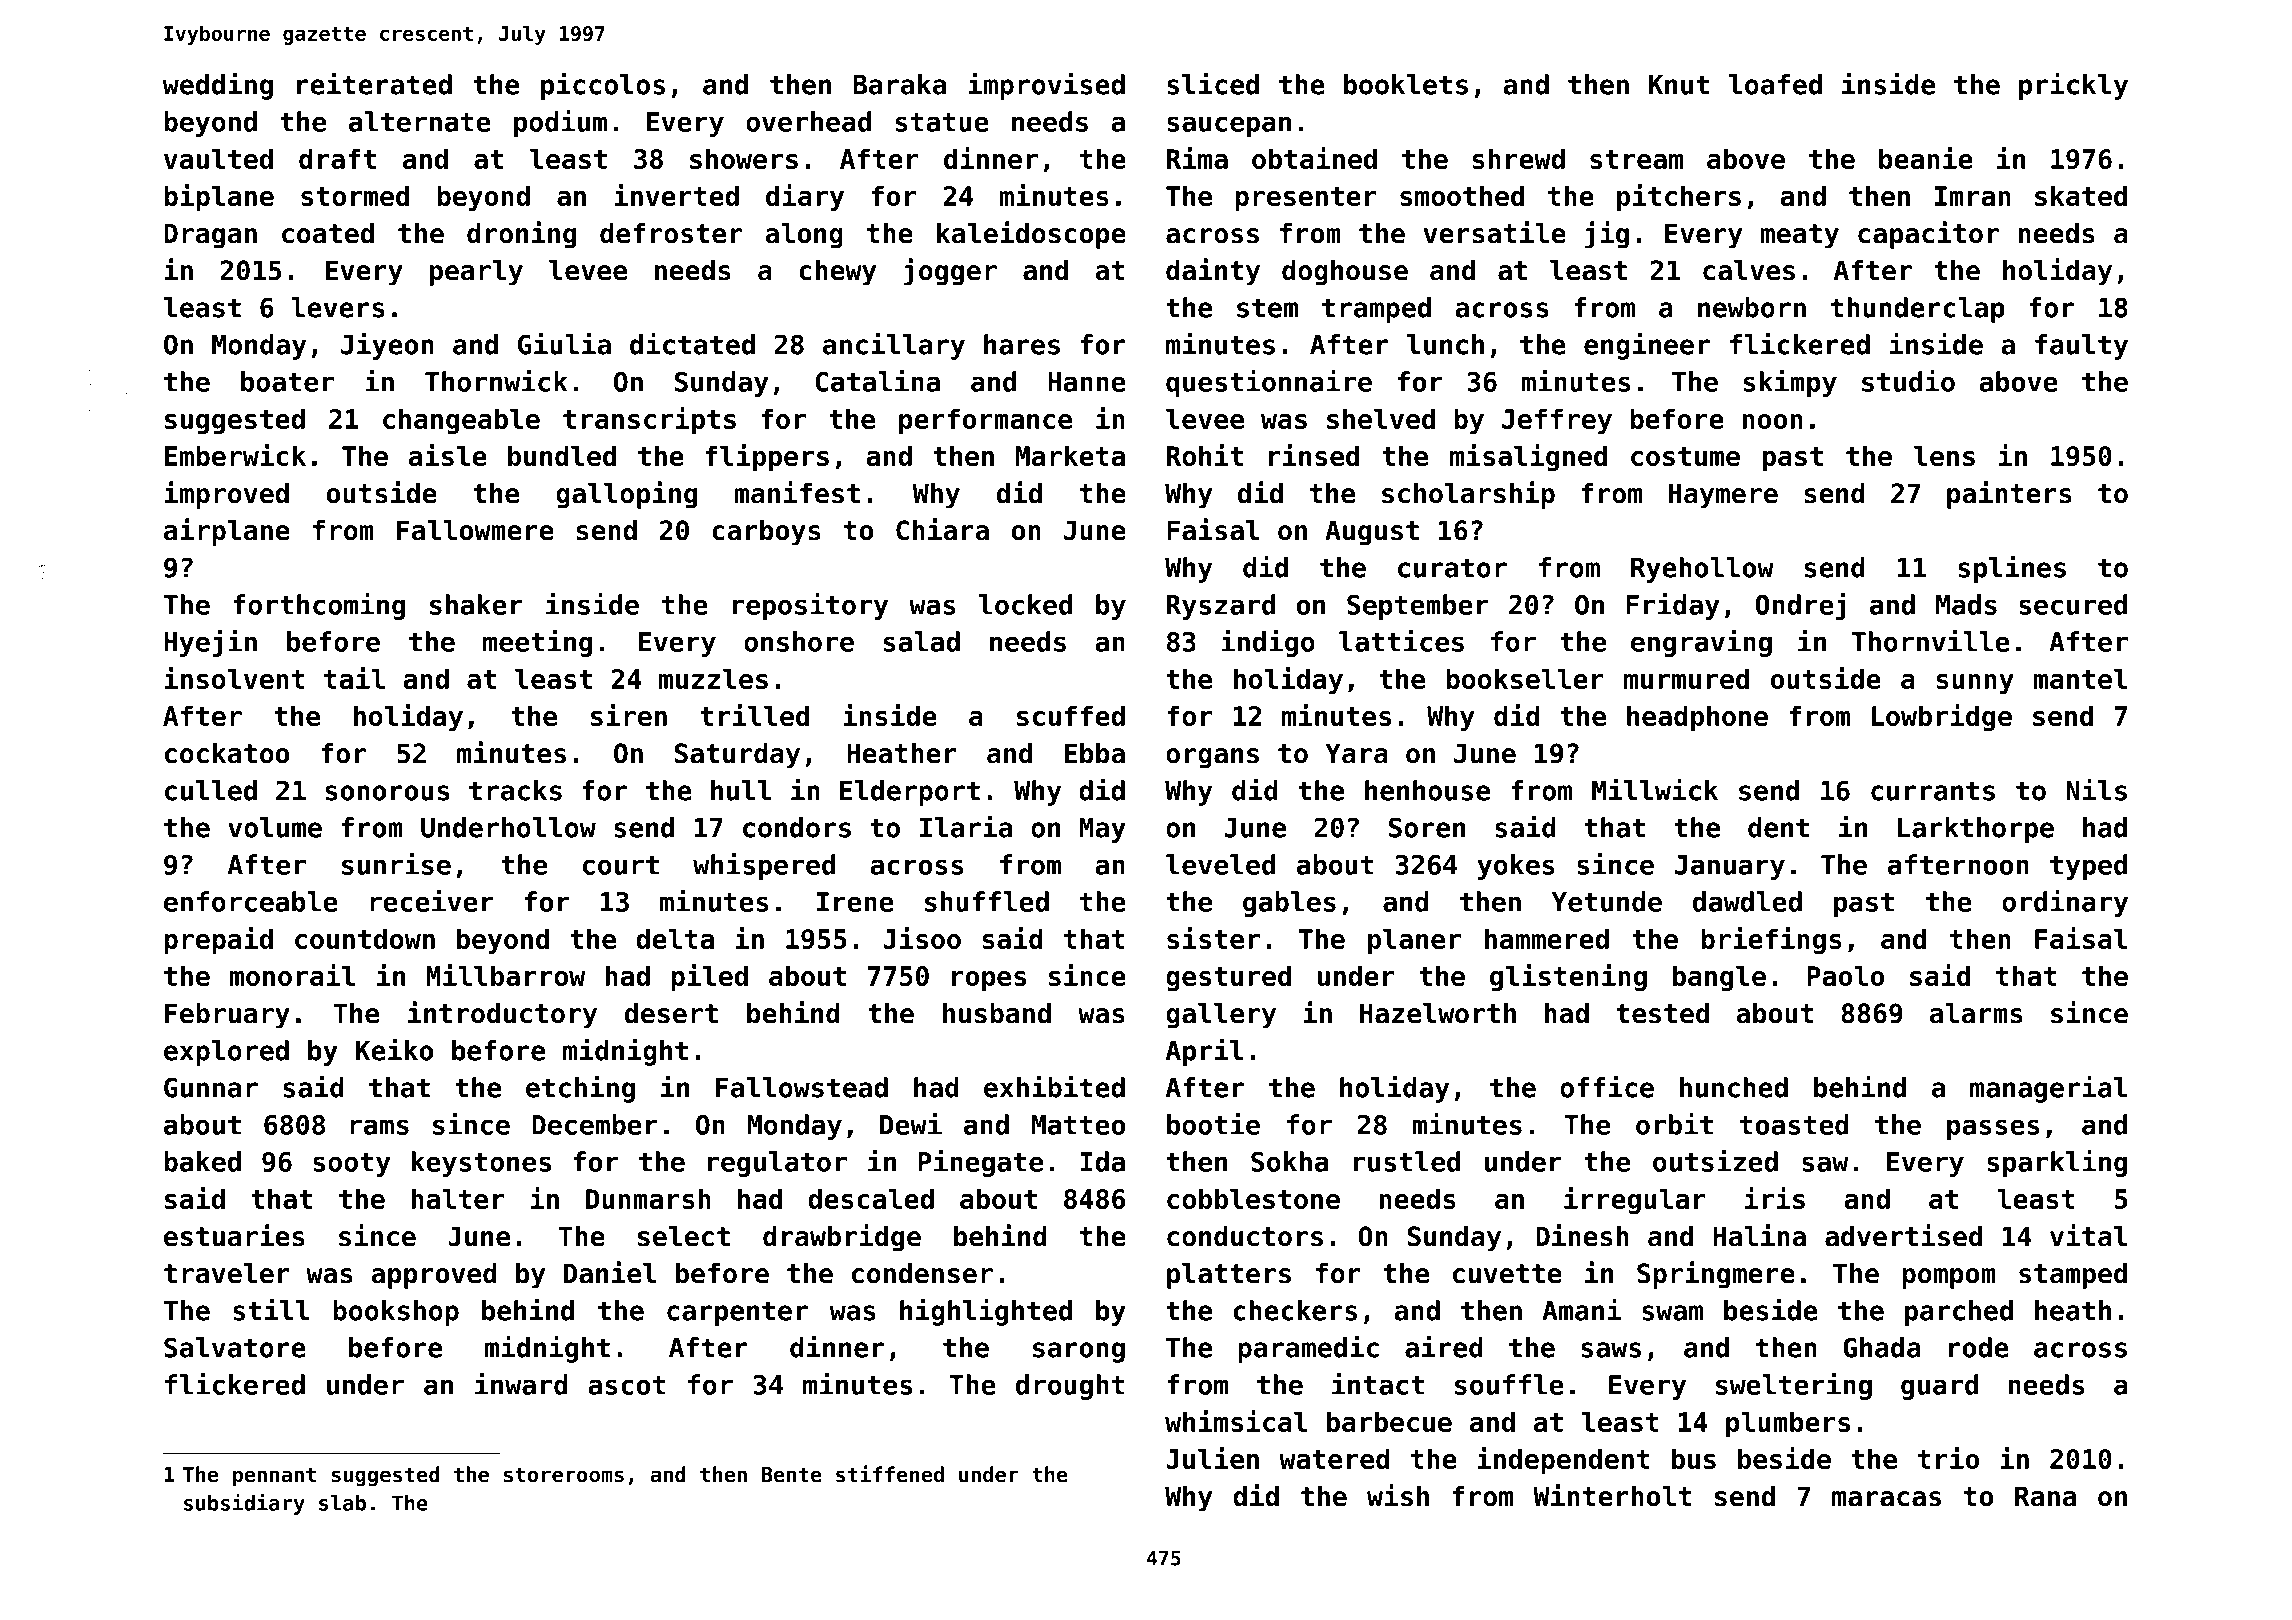  I want to click on Salvatore, so click(235, 1347).
